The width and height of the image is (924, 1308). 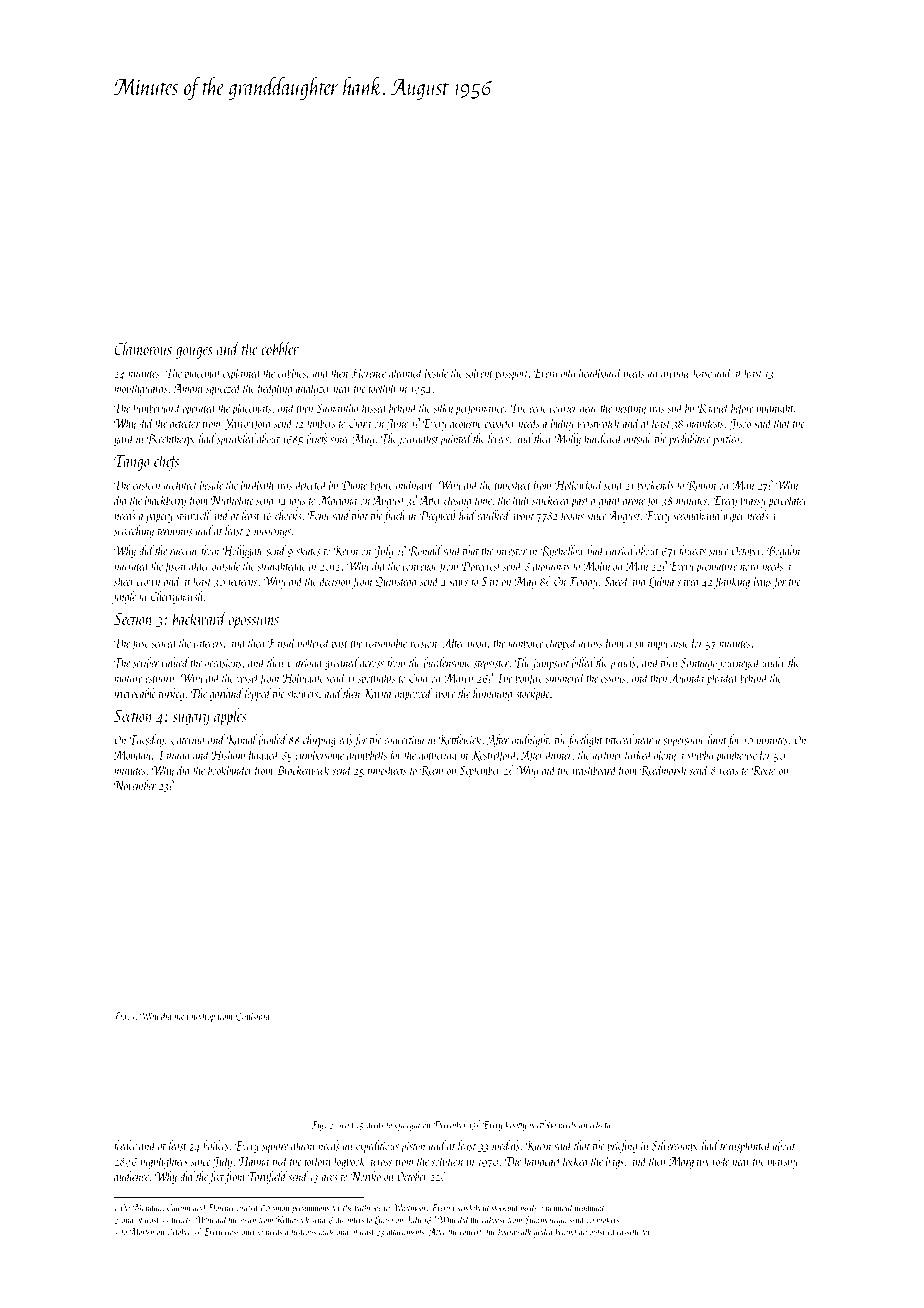 I want to click on sugary, so click(x=191, y=720).
